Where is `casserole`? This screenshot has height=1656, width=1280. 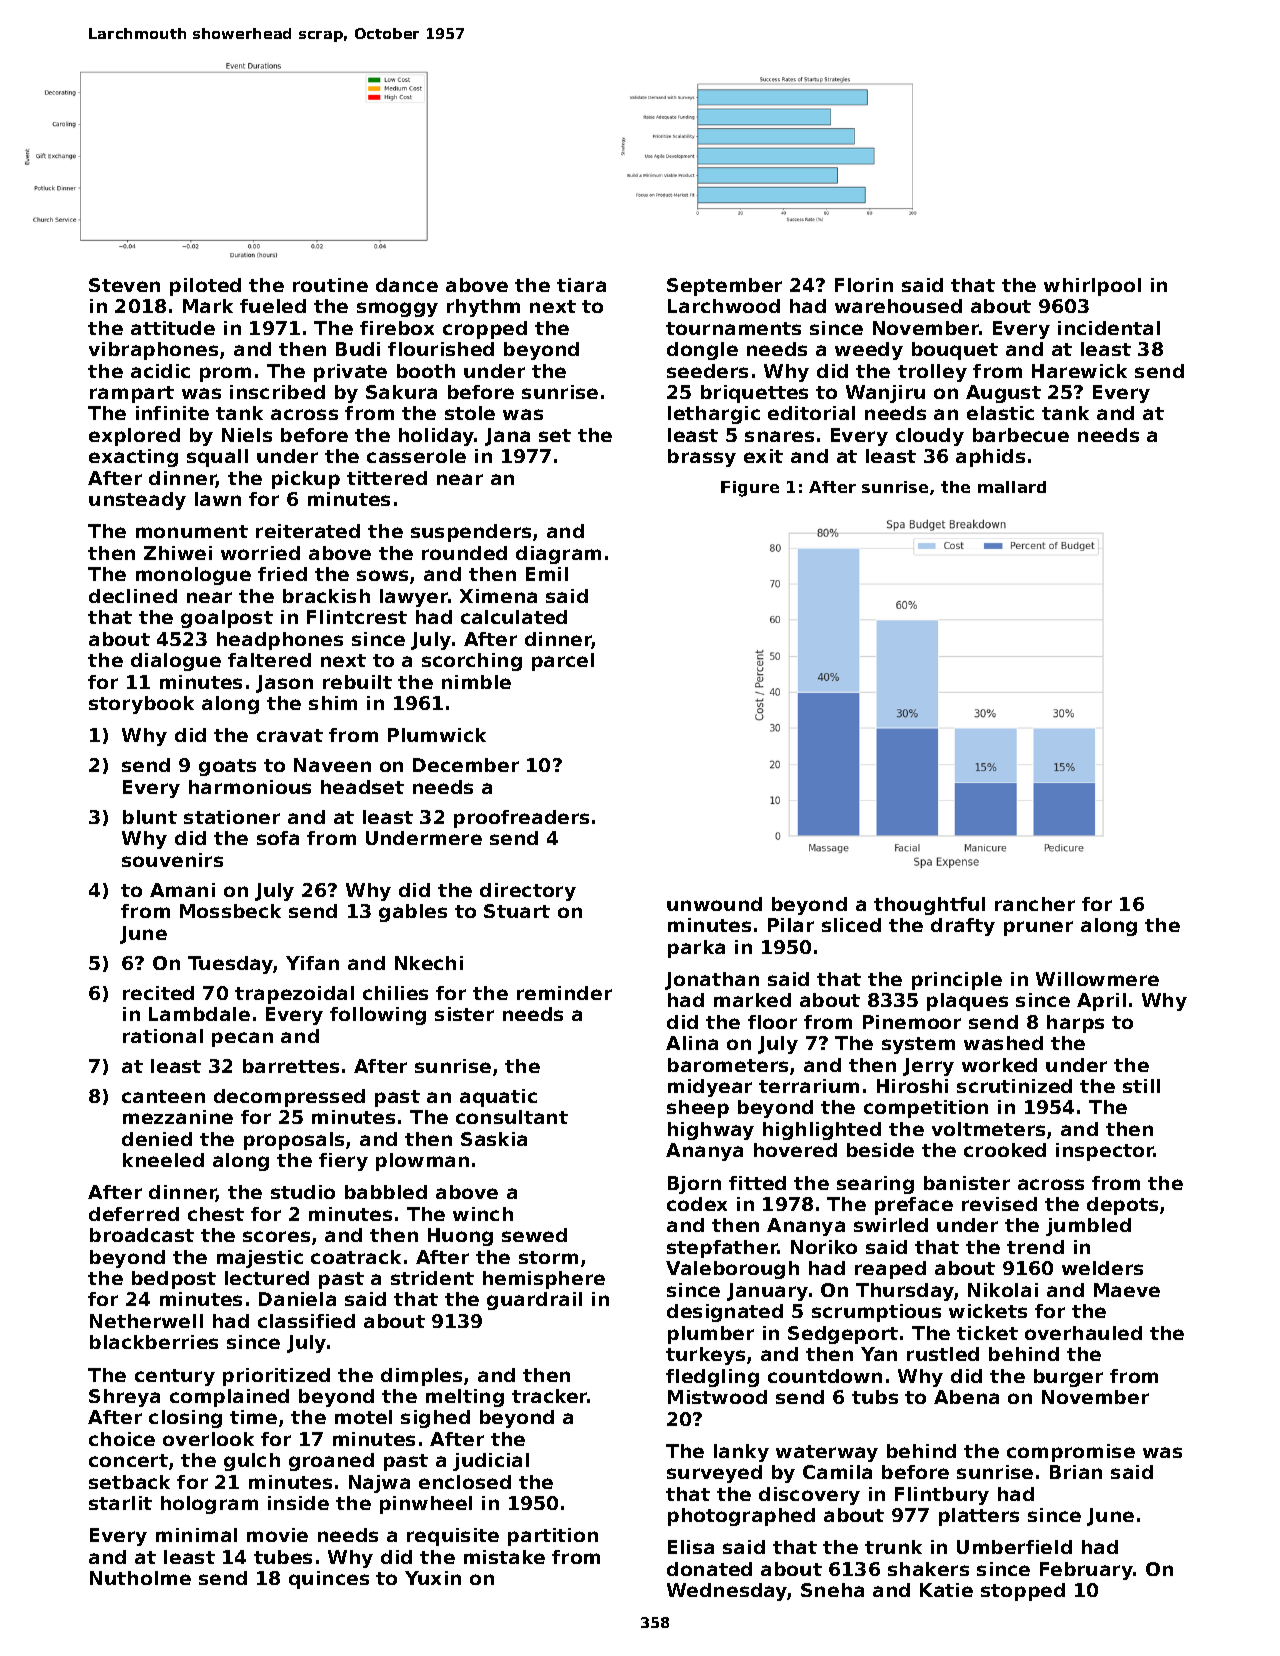 casserole is located at coordinates (416, 456).
